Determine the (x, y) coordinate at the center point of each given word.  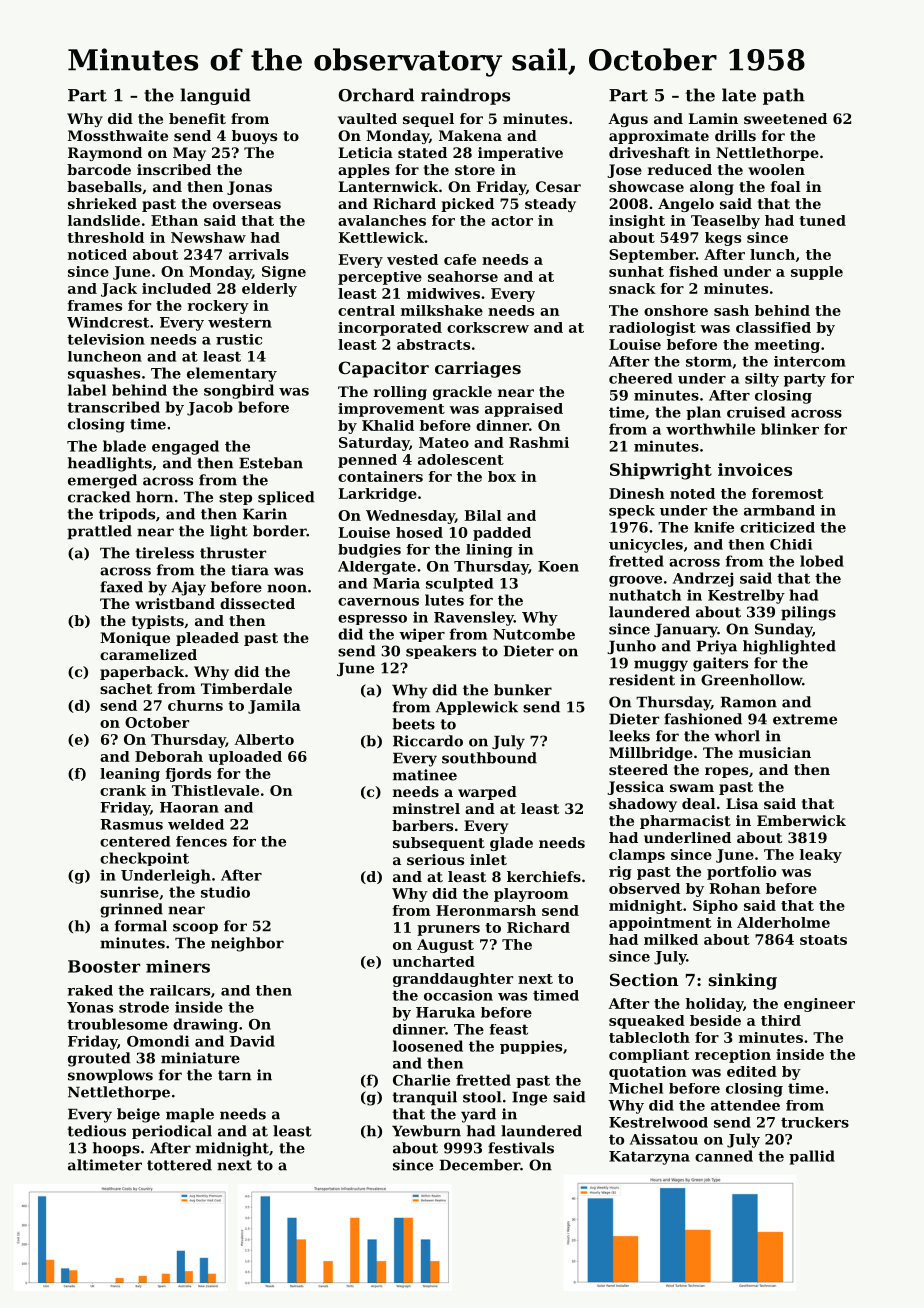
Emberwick (801, 820)
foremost (787, 493)
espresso (372, 620)
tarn (234, 1075)
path (784, 96)
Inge (529, 1099)
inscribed (174, 169)
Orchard (376, 95)
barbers (422, 825)
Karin (265, 514)
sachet (126, 688)
